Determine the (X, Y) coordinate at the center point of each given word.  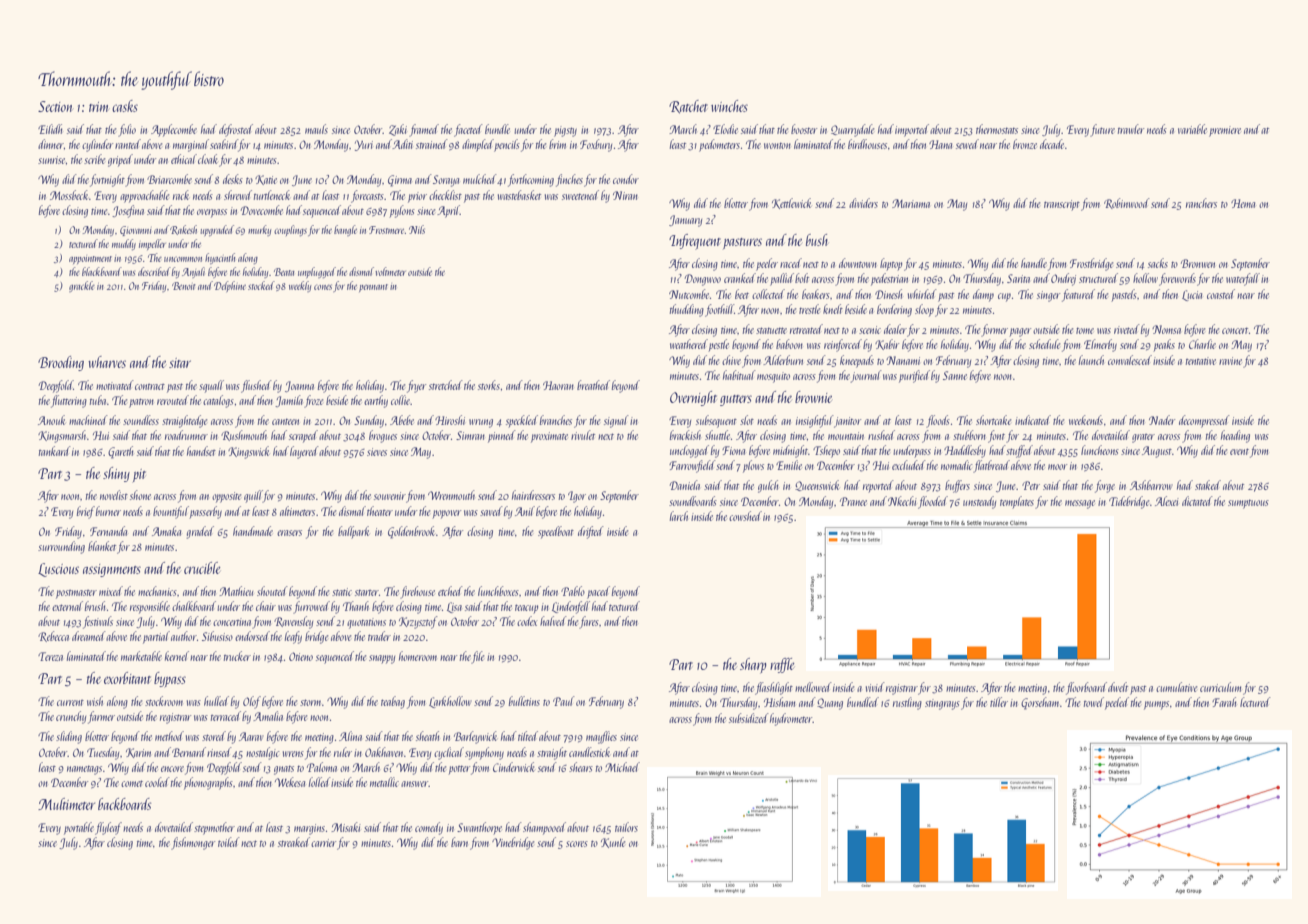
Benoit (184, 286)
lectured (1255, 702)
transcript (1062, 205)
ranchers (1201, 203)
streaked (294, 842)
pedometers (719, 145)
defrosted (236, 130)
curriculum (1220, 687)
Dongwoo (703, 280)
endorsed (252, 636)
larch (679, 516)
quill (253, 496)
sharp (753, 665)
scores (577, 844)
